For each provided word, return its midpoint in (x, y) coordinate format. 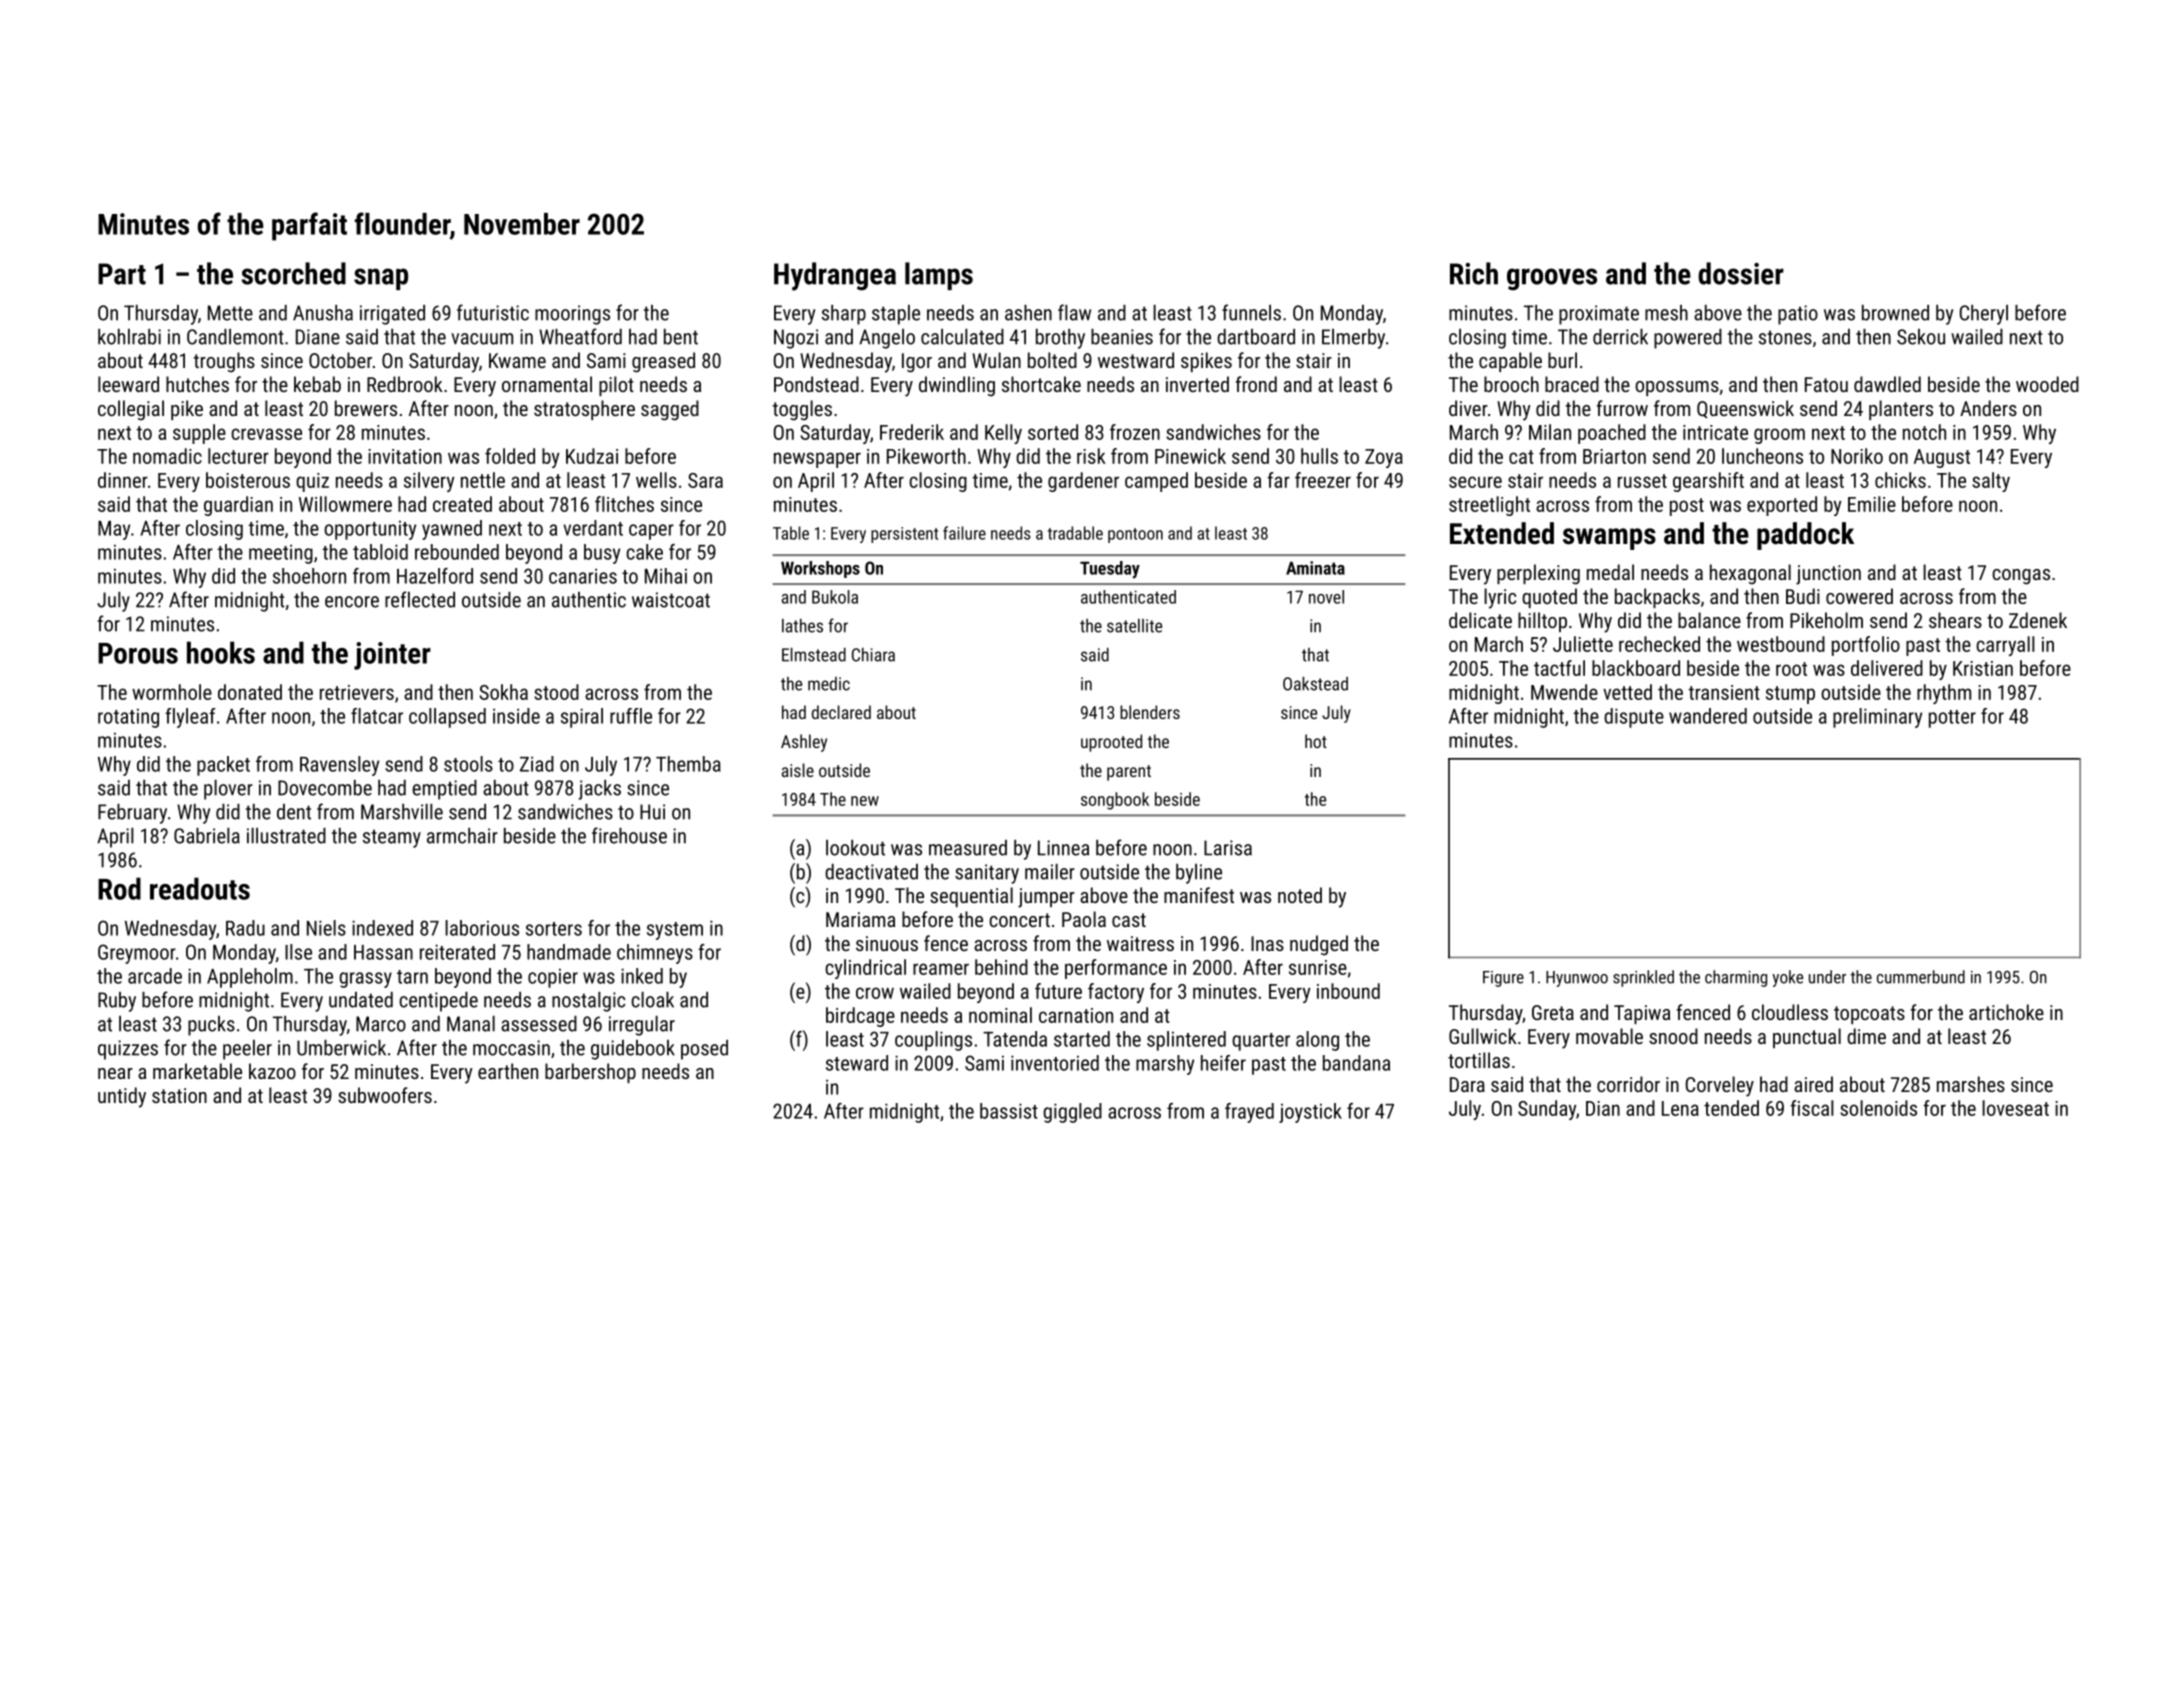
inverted (1197, 384)
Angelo (887, 339)
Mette (230, 313)
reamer (941, 969)
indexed (382, 928)
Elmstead (814, 655)
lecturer (238, 456)
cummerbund (1921, 977)
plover (228, 790)
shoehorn (309, 576)
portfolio (1866, 646)
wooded (2047, 384)
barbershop (590, 1073)
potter (1952, 719)
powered (1688, 339)
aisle (798, 770)
